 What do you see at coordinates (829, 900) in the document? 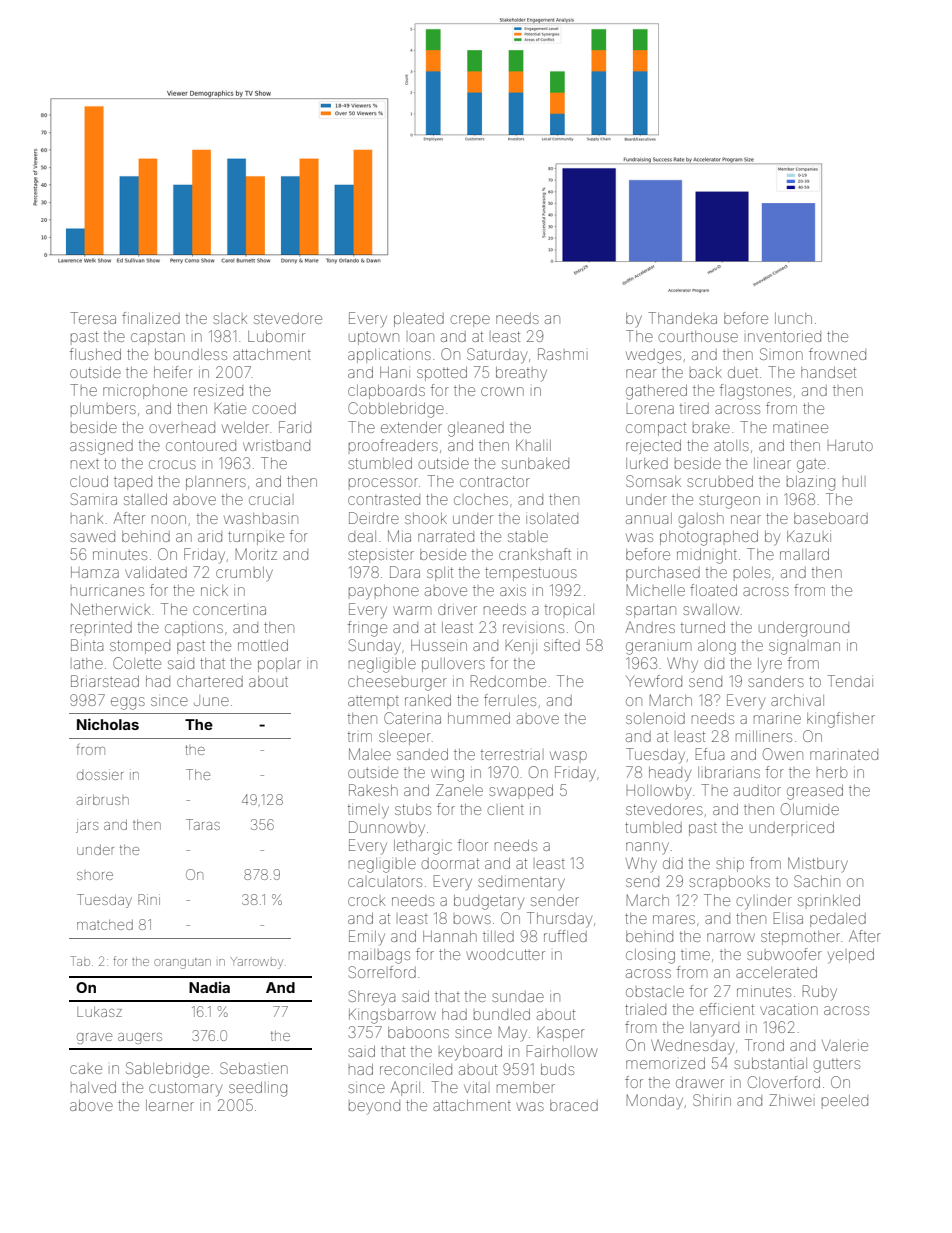
I see `sprinkled` at bounding box center [829, 900].
